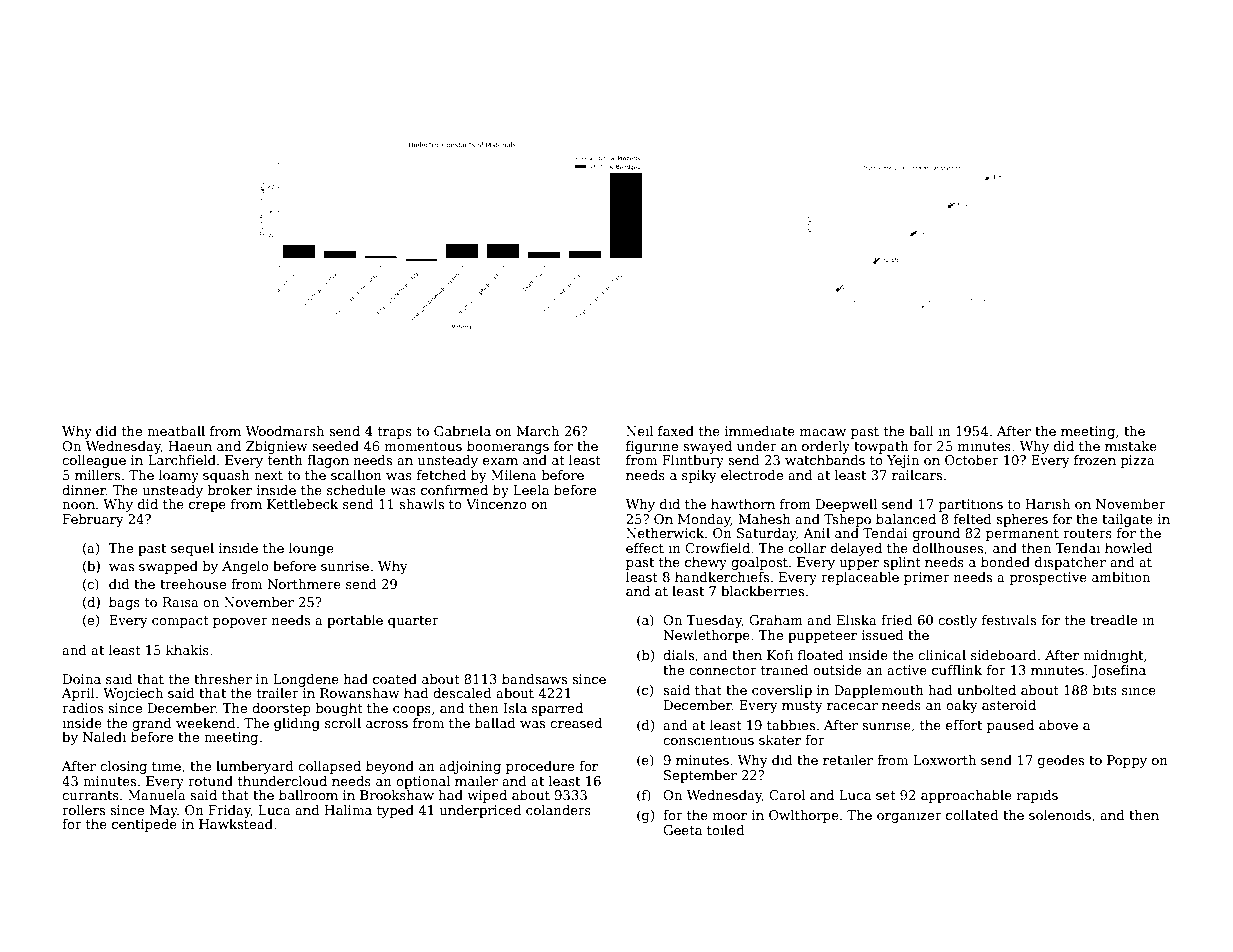 The width and height of the screenshot is (1233, 952). Describe the element at coordinates (791, 725) in the screenshot. I see `tabbies` at that location.
